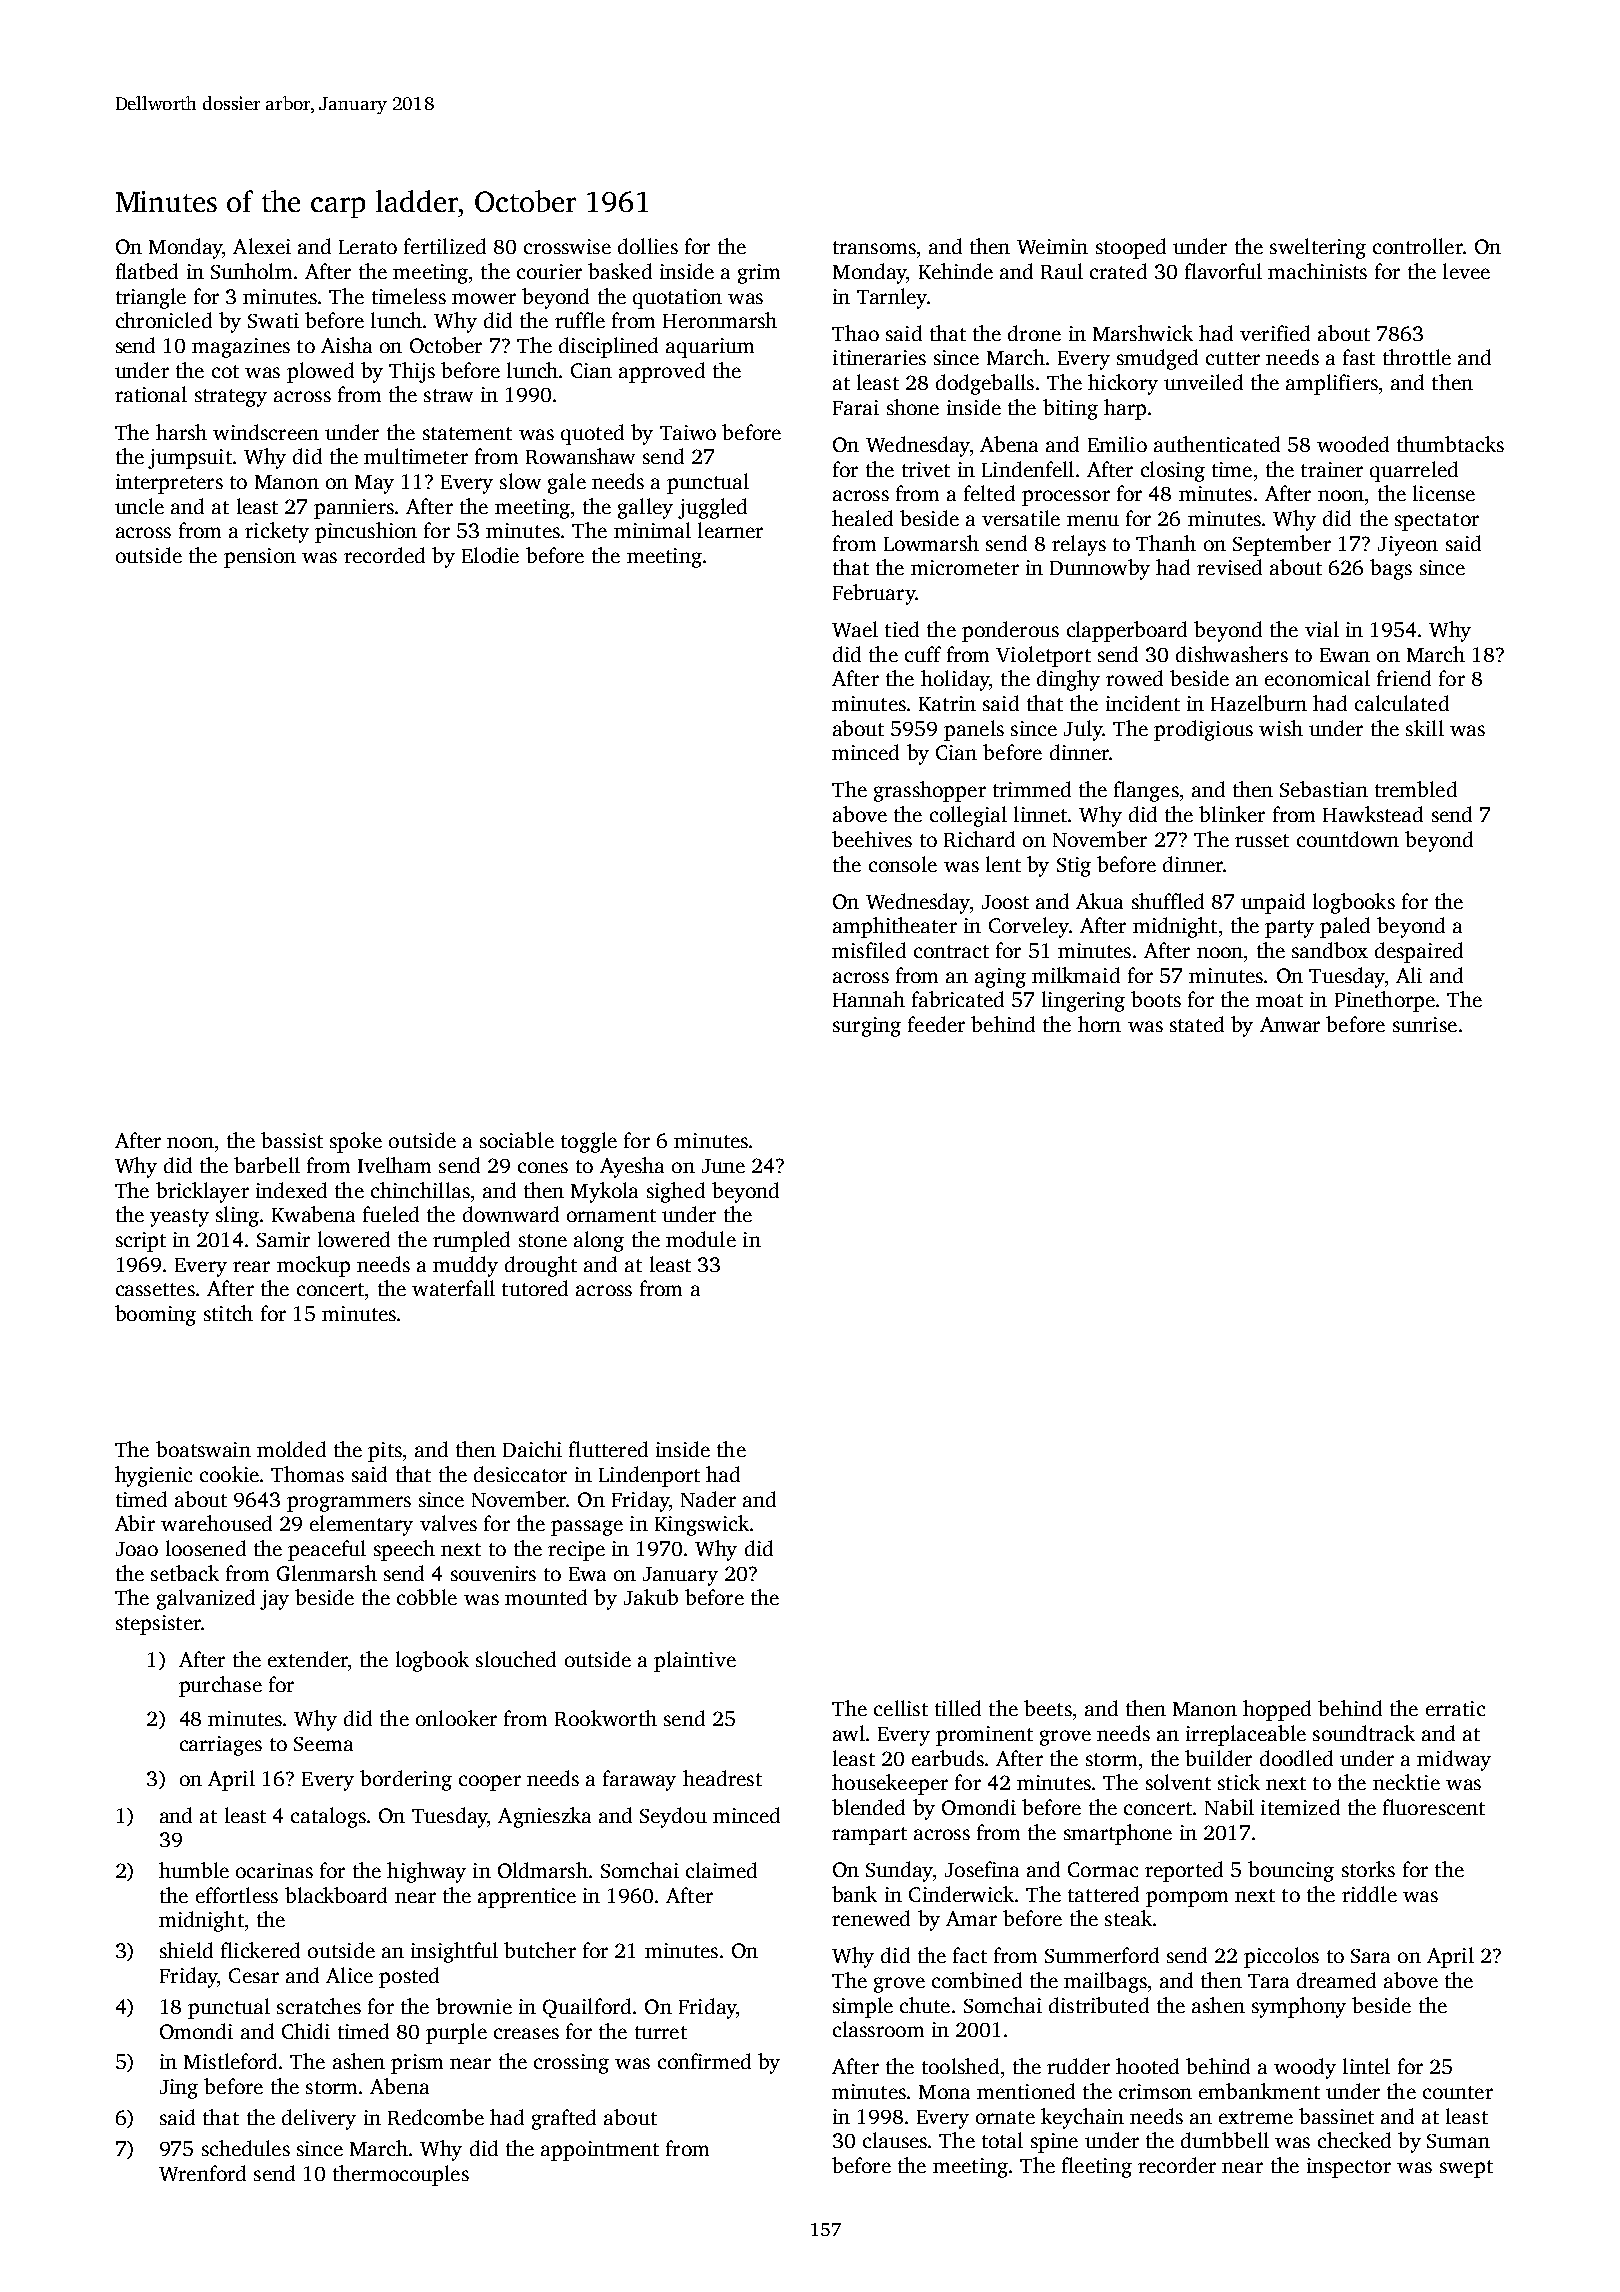 This screenshot has height=2292, width=1620. What do you see at coordinates (1197, 1024) in the screenshot?
I see `stated` at bounding box center [1197, 1024].
